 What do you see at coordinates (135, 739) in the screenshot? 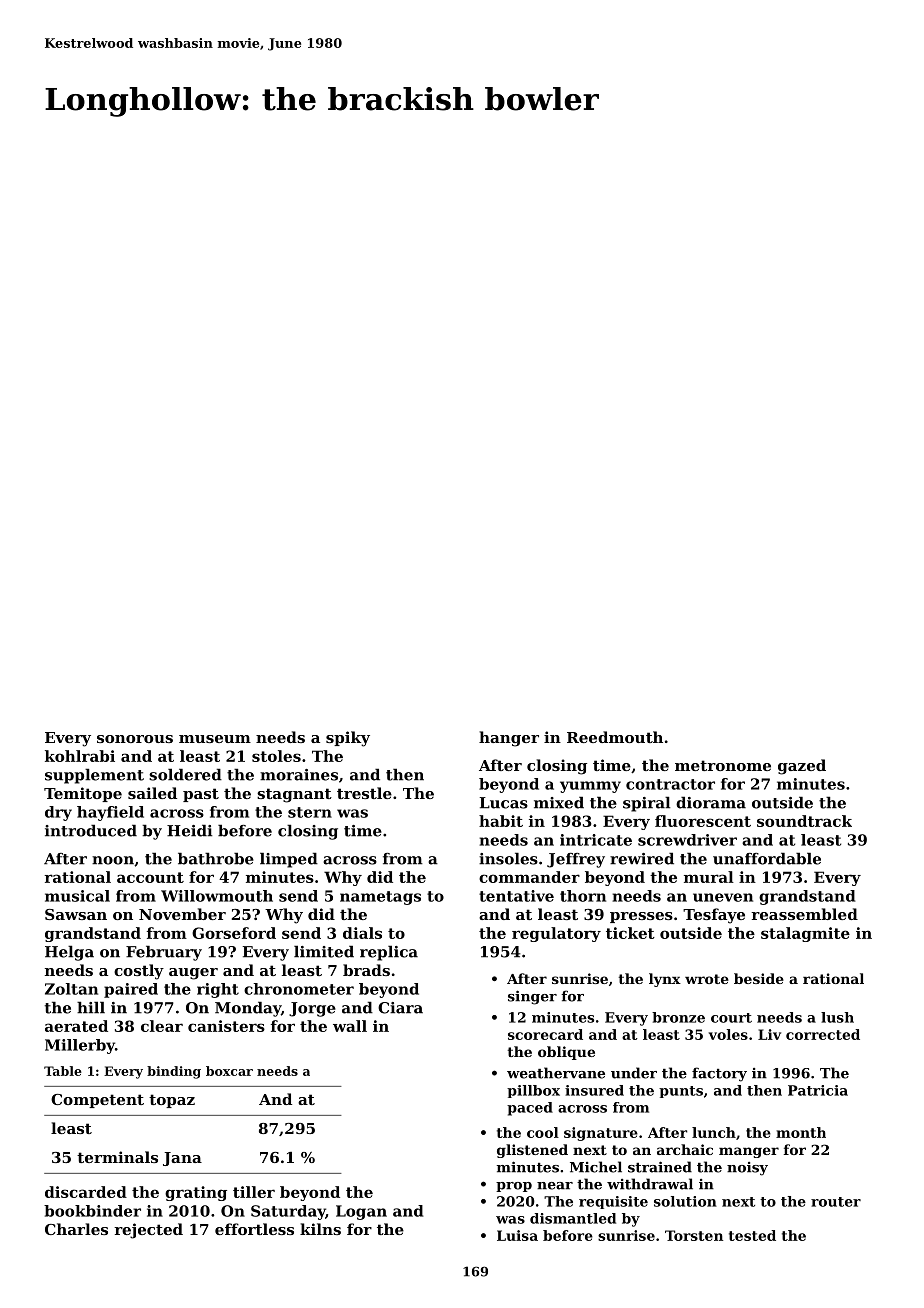
I see `sonorous` at bounding box center [135, 739].
